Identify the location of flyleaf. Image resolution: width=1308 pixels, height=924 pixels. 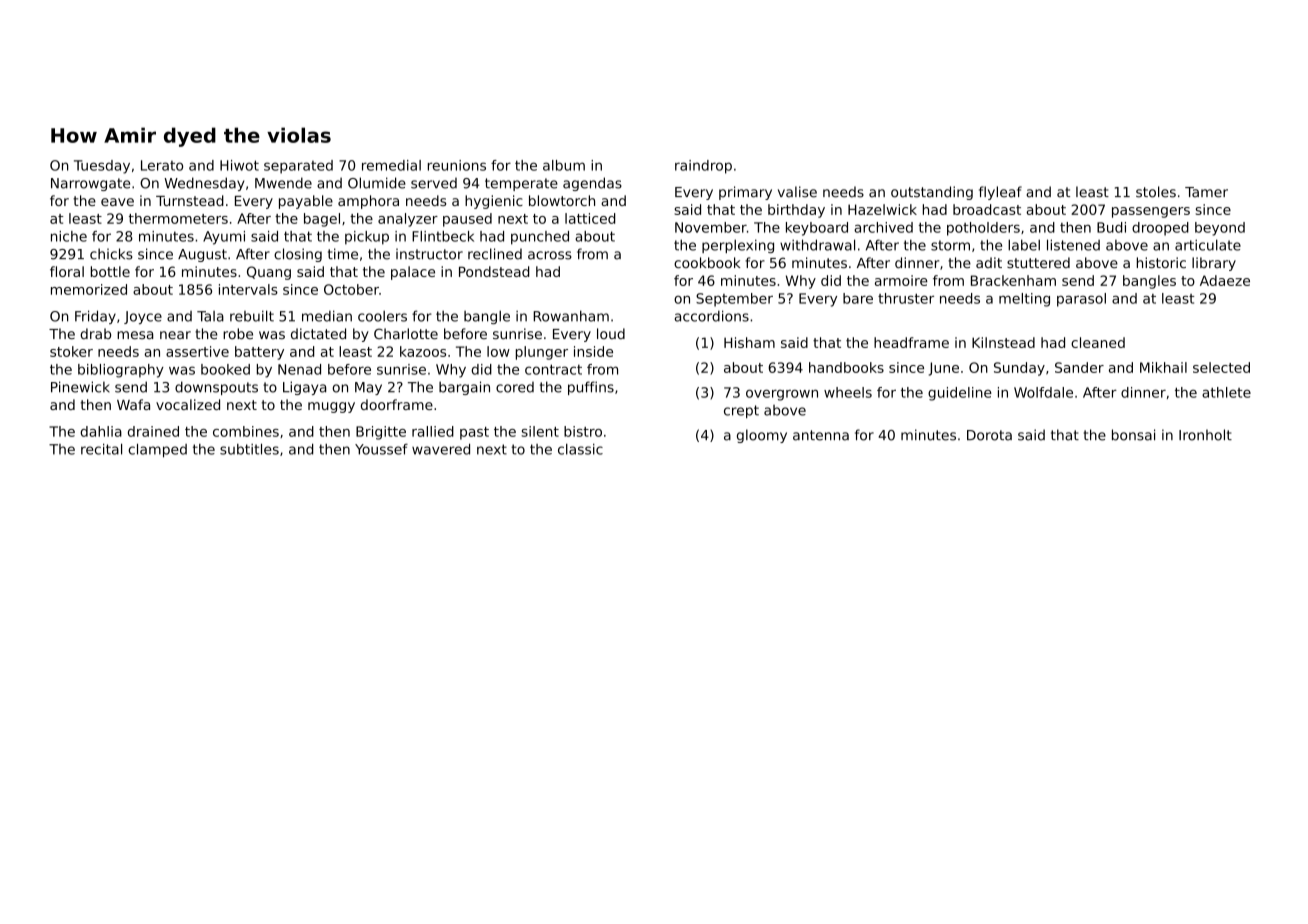
(1000, 193).
